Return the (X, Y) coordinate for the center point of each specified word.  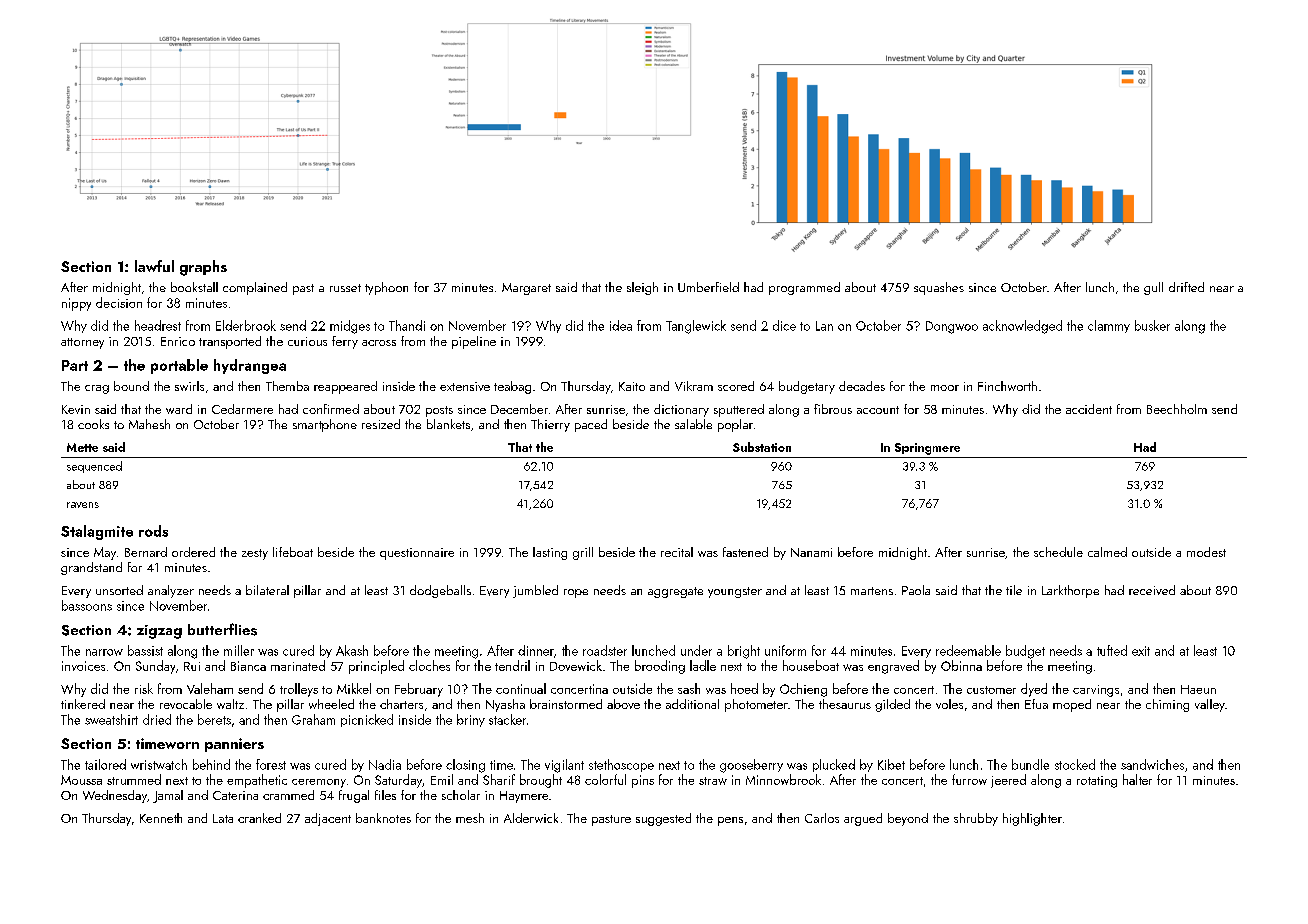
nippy (76, 304)
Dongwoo (952, 327)
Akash (352, 650)
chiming (1167, 705)
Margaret (526, 289)
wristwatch (159, 764)
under (696, 650)
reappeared (345, 387)
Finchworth (1007, 386)
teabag (512, 387)
